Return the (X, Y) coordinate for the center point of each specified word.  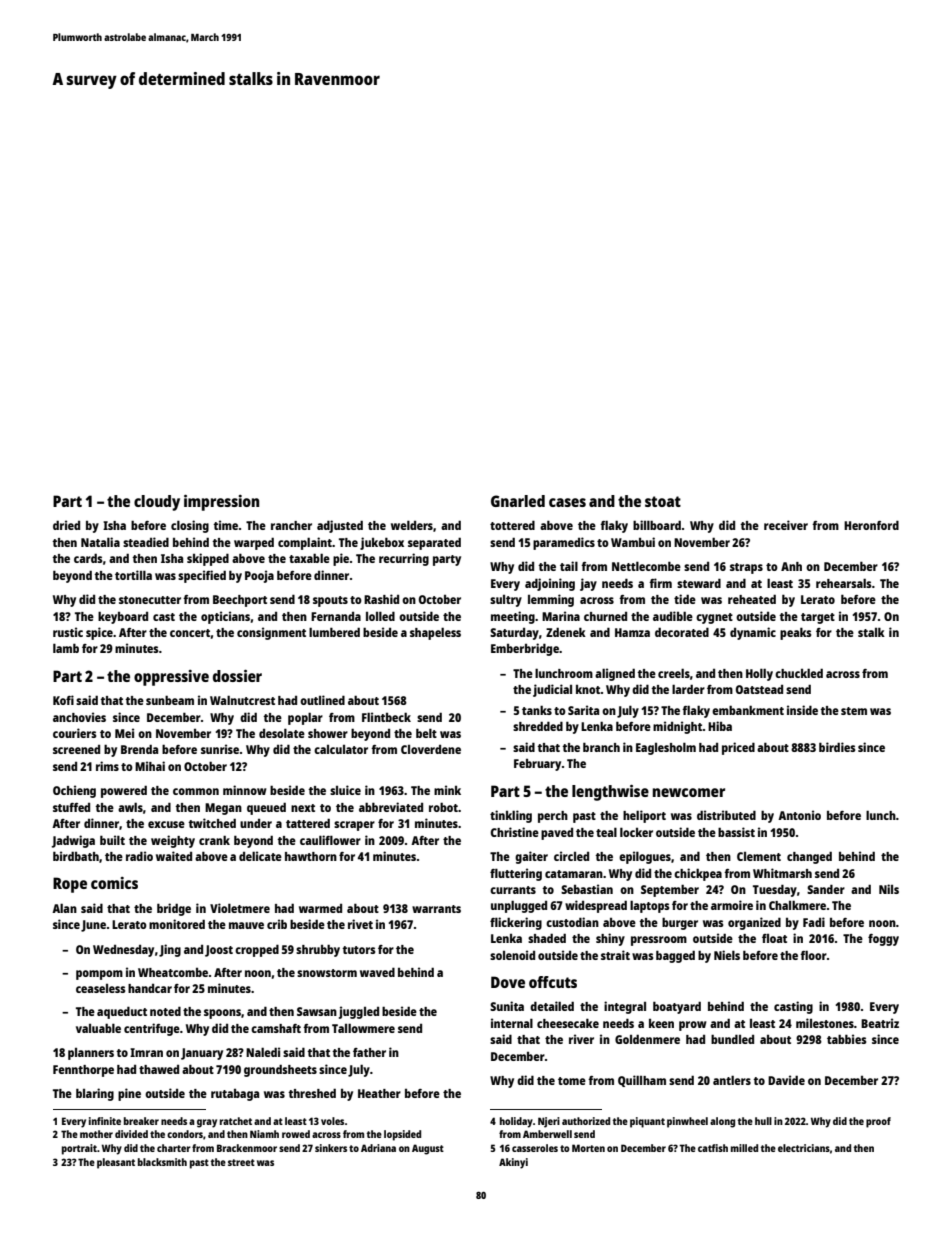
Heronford (871, 525)
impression (221, 503)
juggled (359, 1012)
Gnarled (518, 501)
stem (854, 711)
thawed (159, 1069)
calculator (341, 749)
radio (139, 856)
